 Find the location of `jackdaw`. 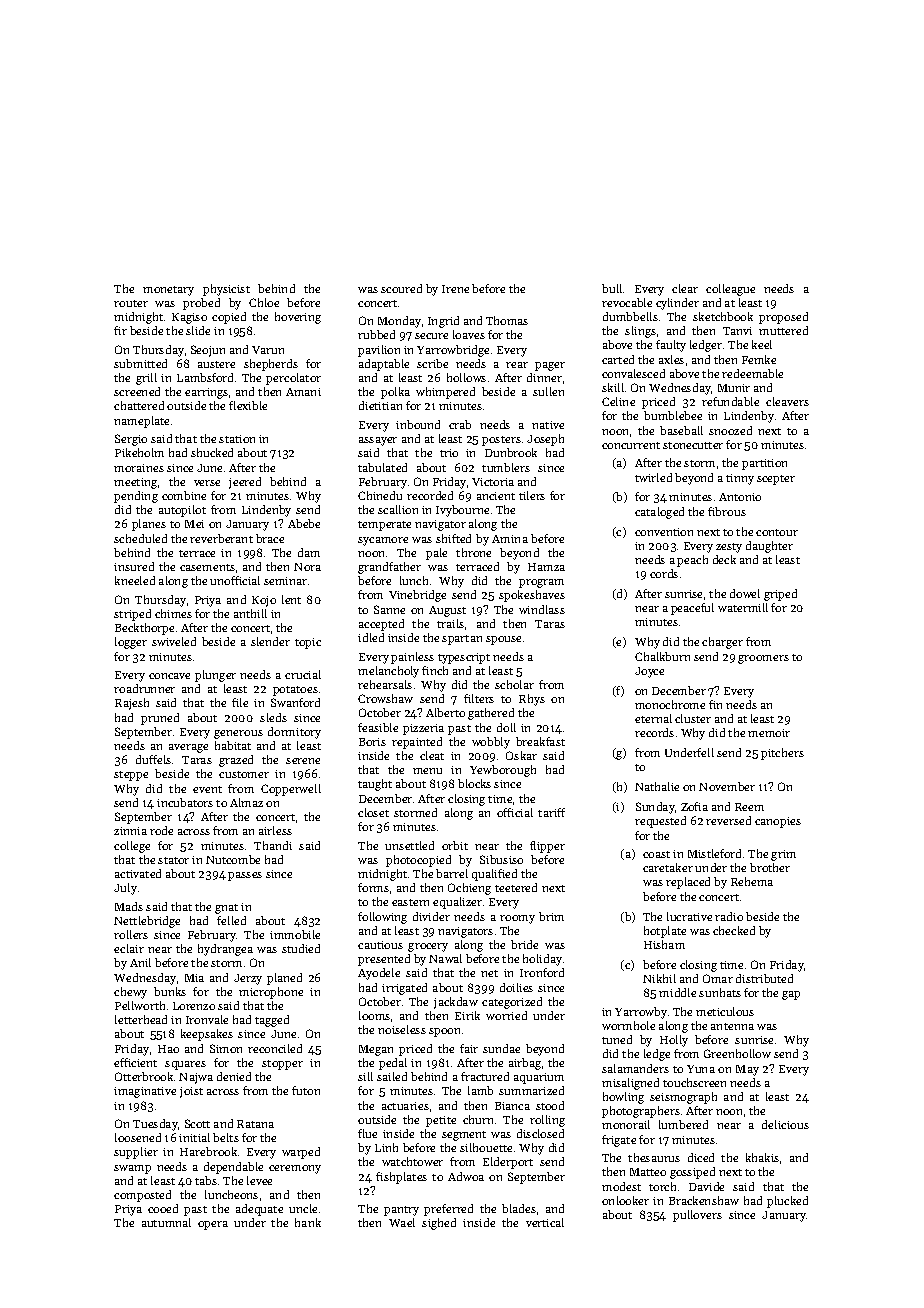

jackdaw is located at coordinates (456, 1003).
